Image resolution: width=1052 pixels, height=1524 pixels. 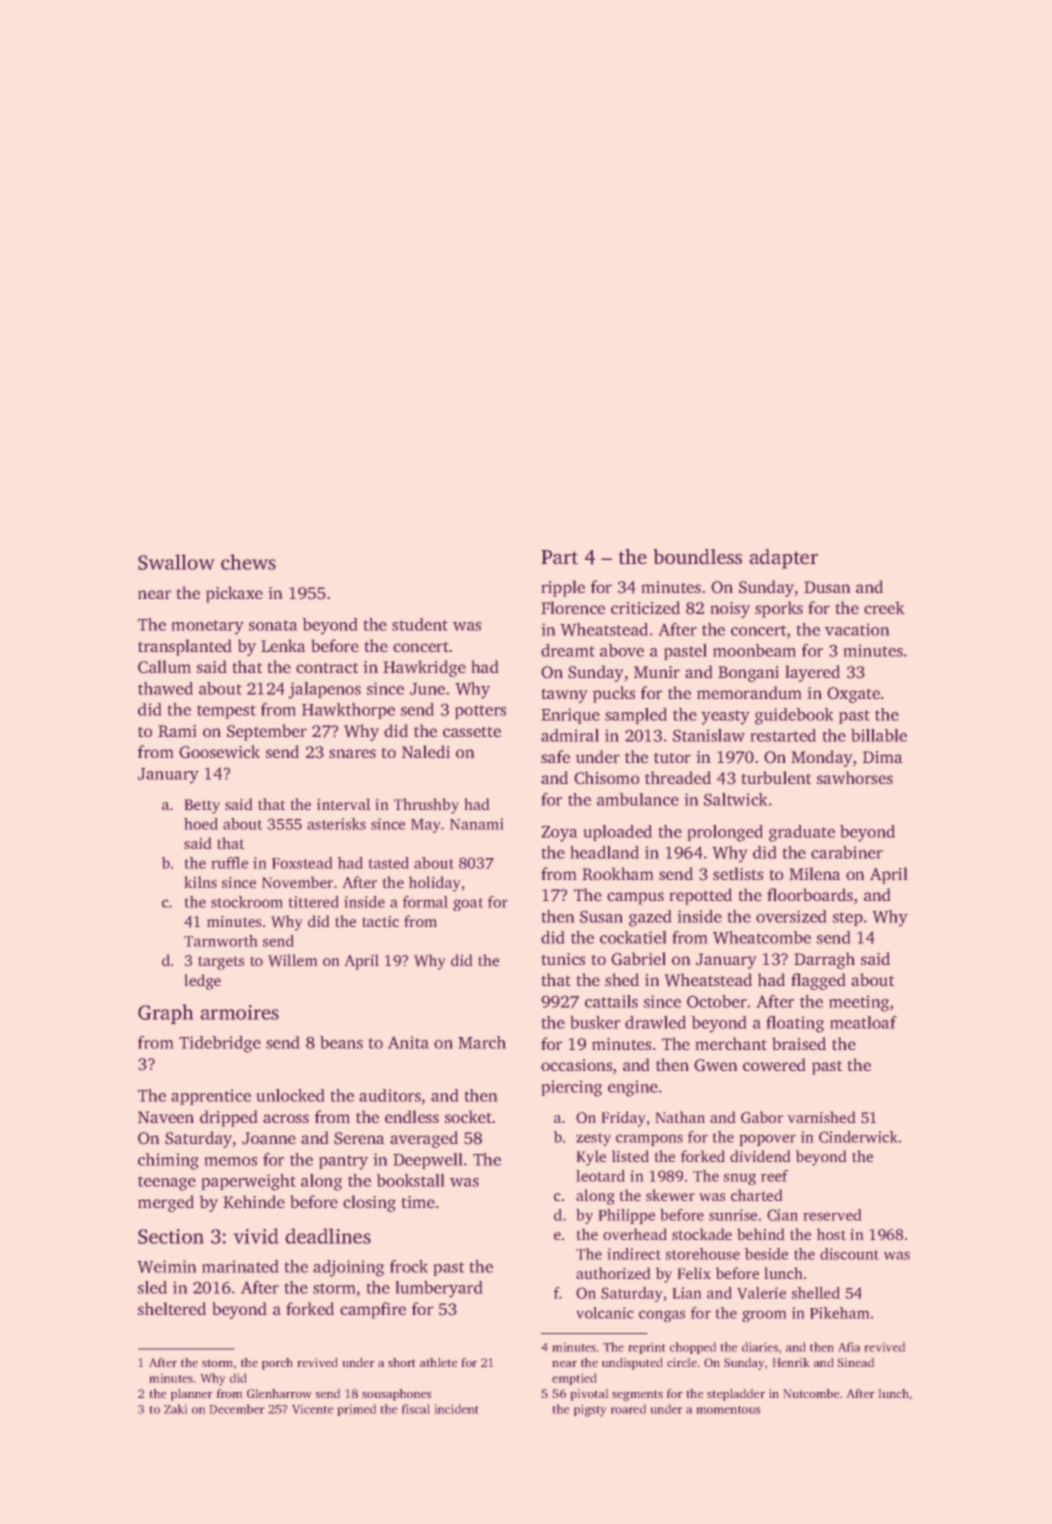 What do you see at coordinates (237, 1409) in the screenshot?
I see `December` at bounding box center [237, 1409].
